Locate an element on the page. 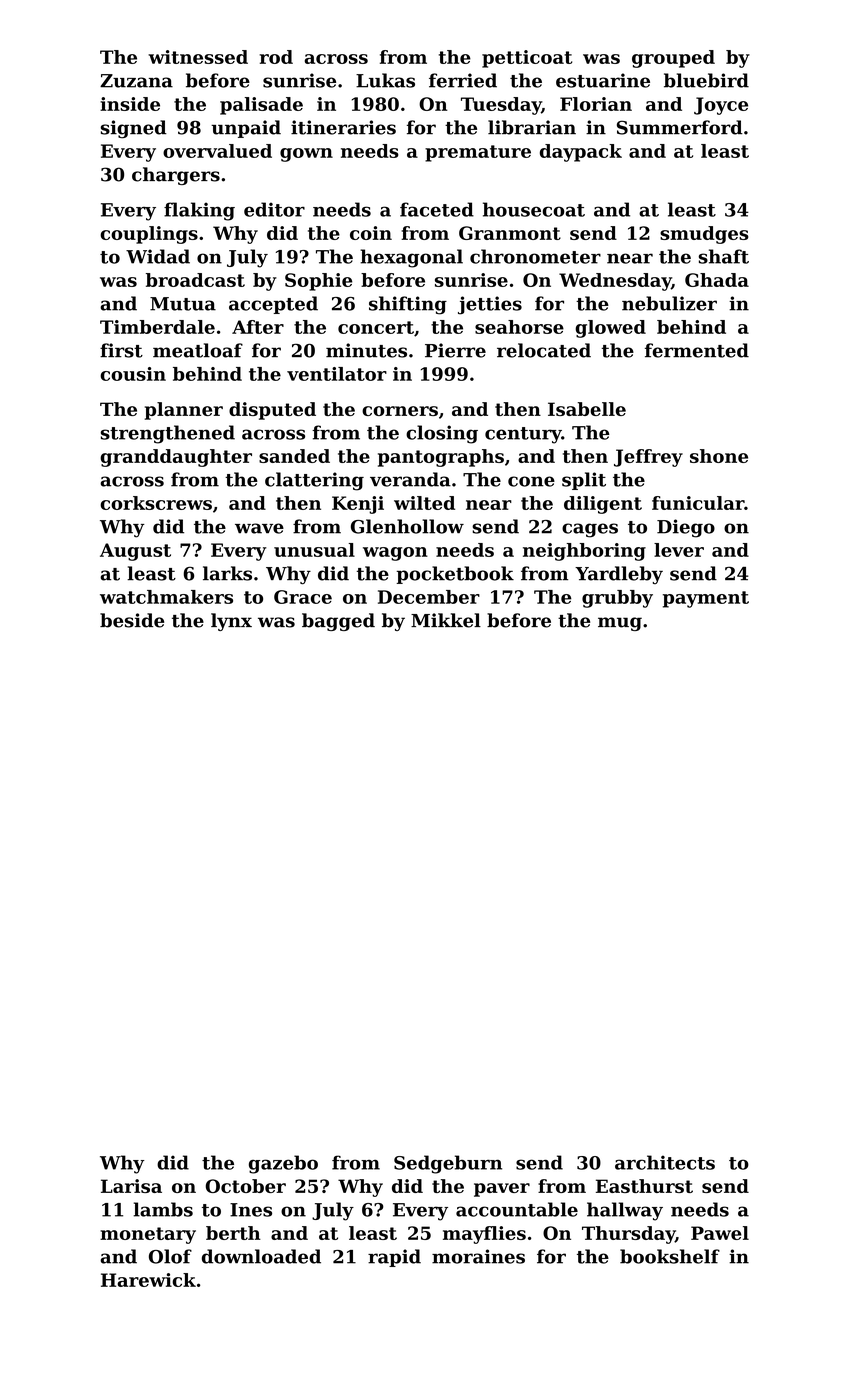 This document has height=1400, width=849. glowed is located at coordinates (610, 329).
